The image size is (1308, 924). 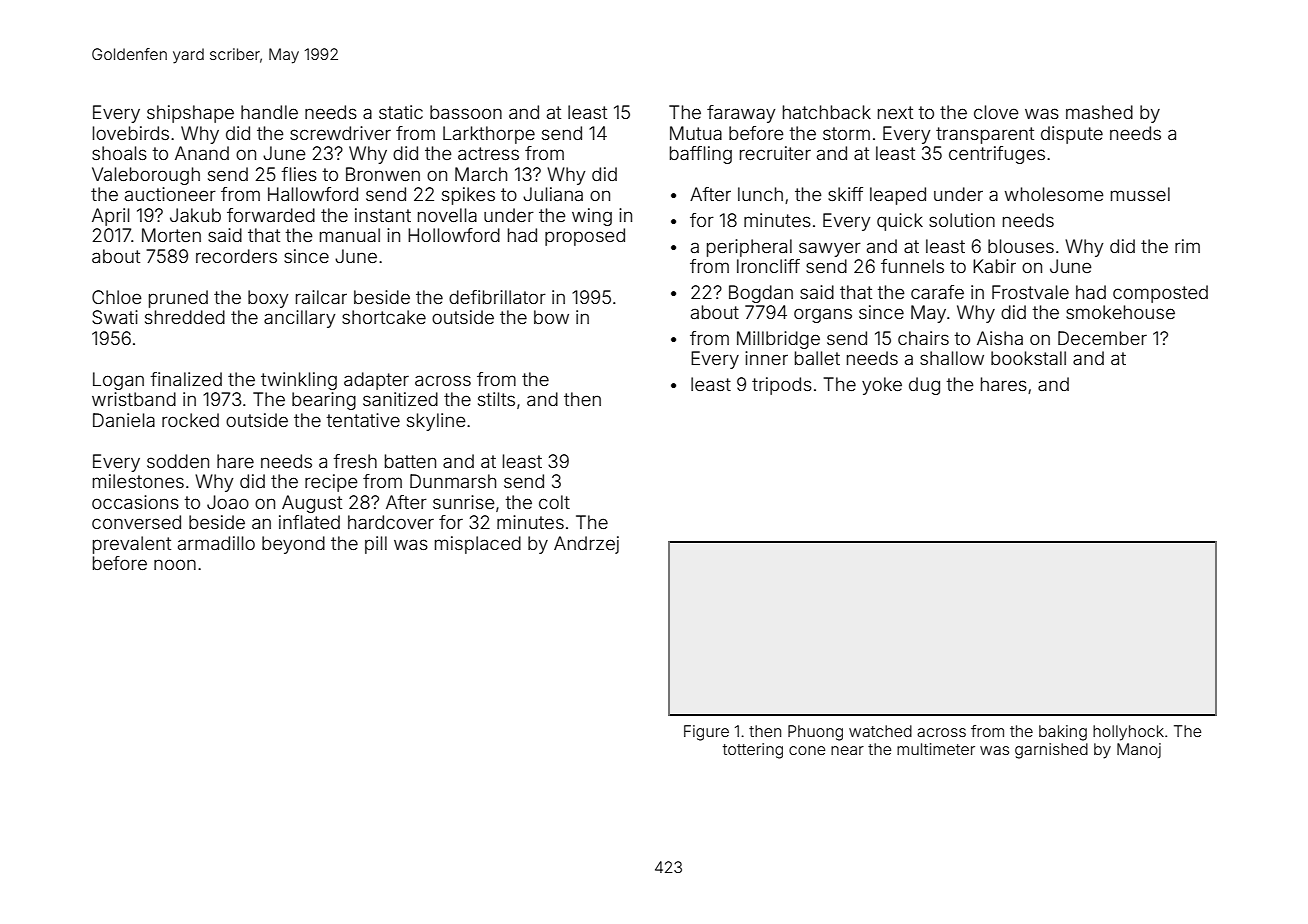 I want to click on noon, so click(x=175, y=564).
